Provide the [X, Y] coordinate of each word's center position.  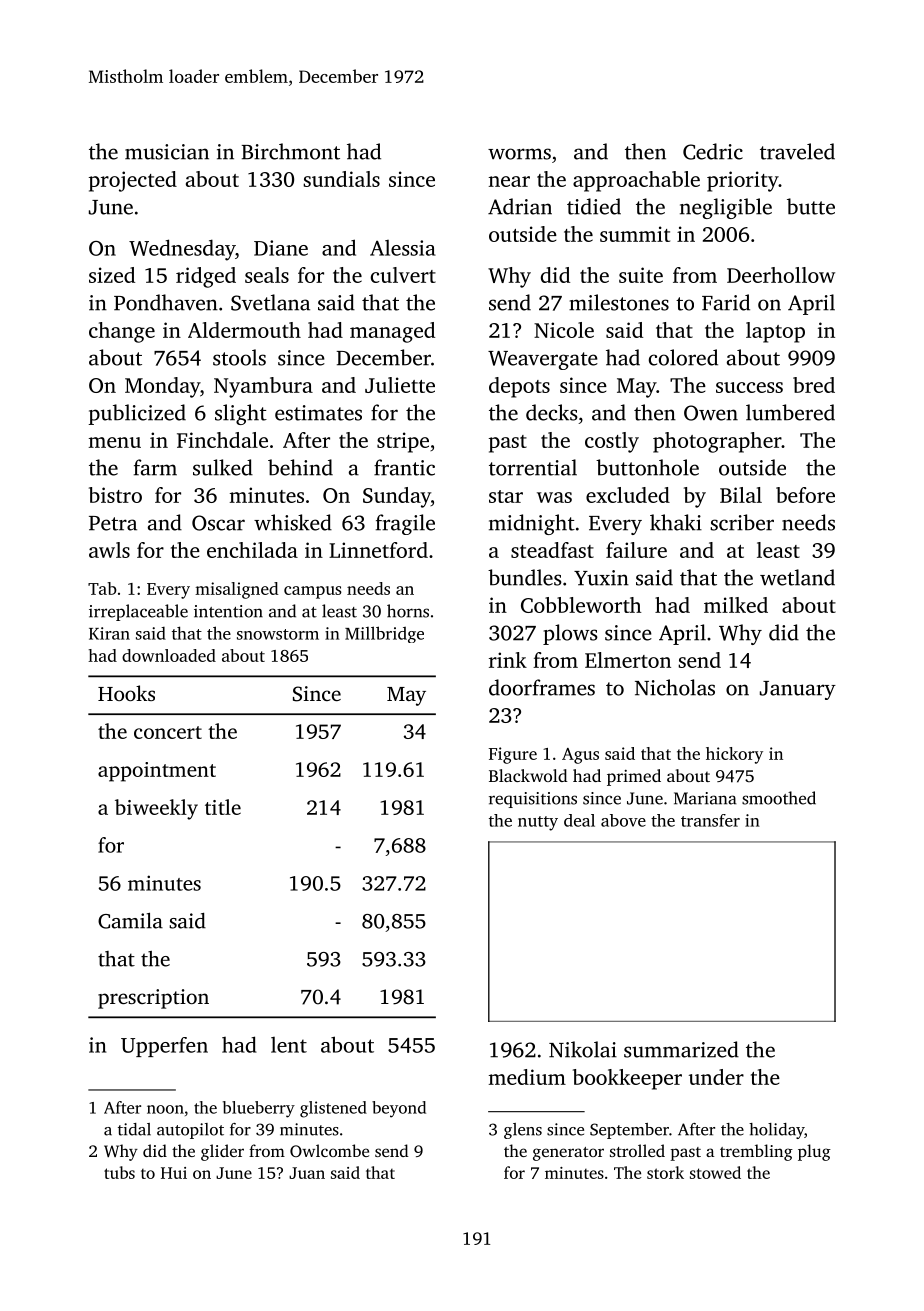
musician [167, 152]
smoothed [779, 798]
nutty [538, 823]
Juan [307, 1173]
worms [519, 154]
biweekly [156, 809]
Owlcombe [329, 1150]
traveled [797, 151]
